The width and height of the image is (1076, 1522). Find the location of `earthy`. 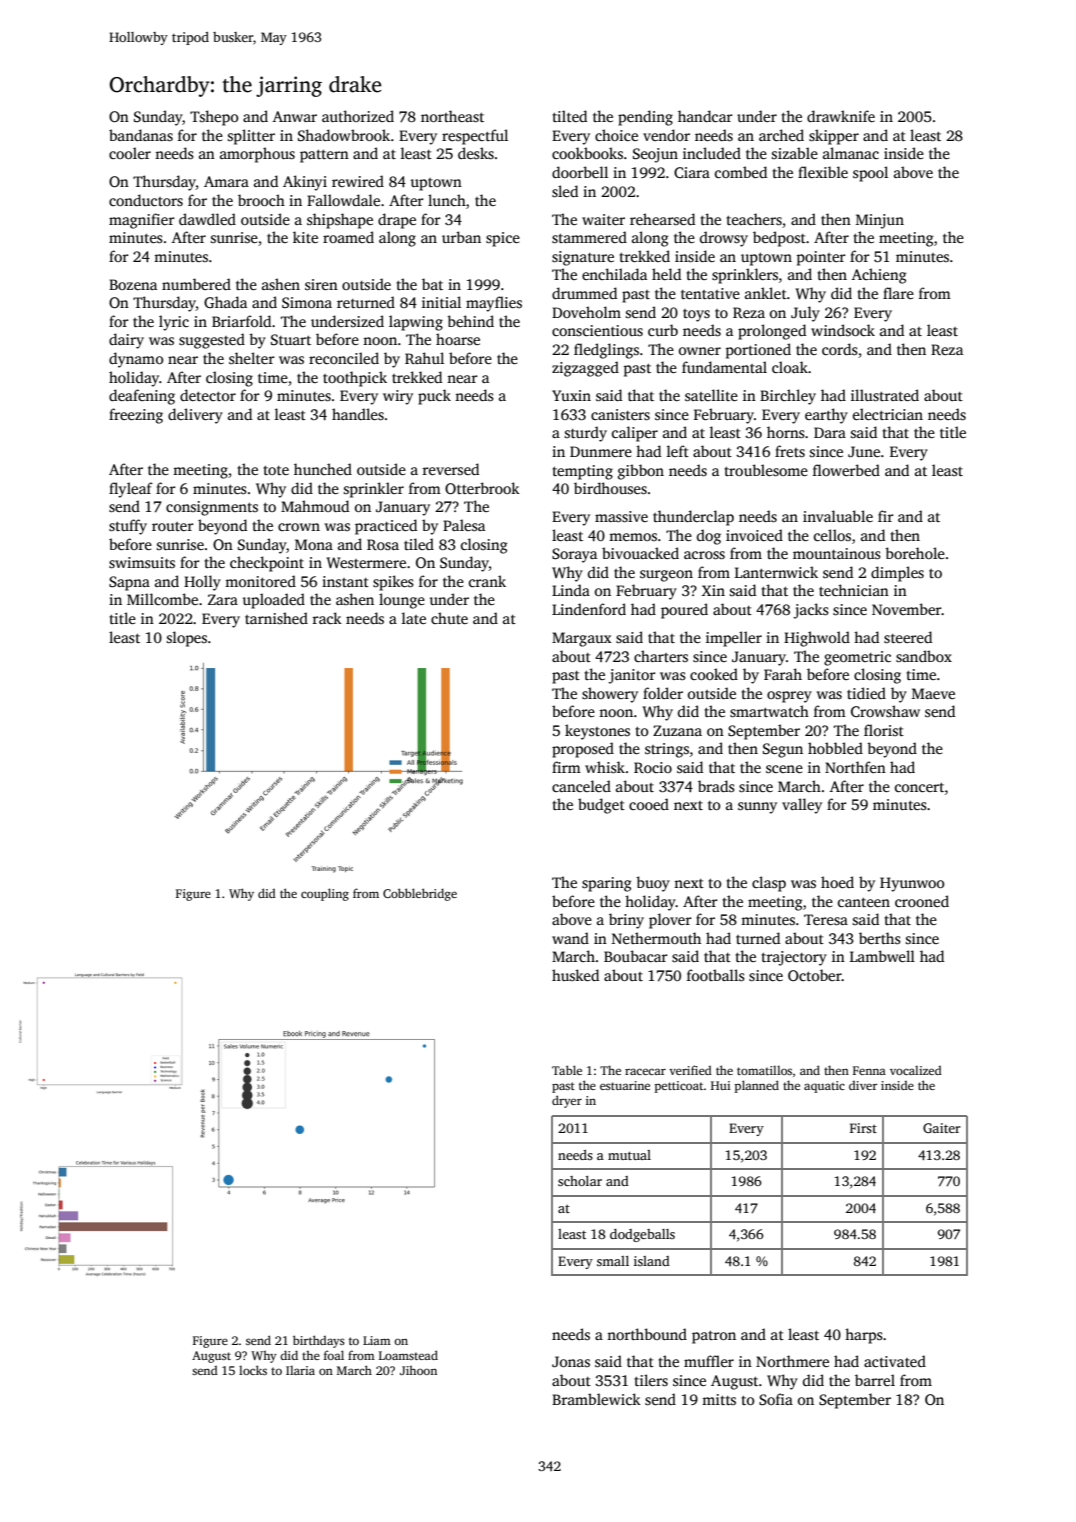

earthy is located at coordinates (826, 416).
